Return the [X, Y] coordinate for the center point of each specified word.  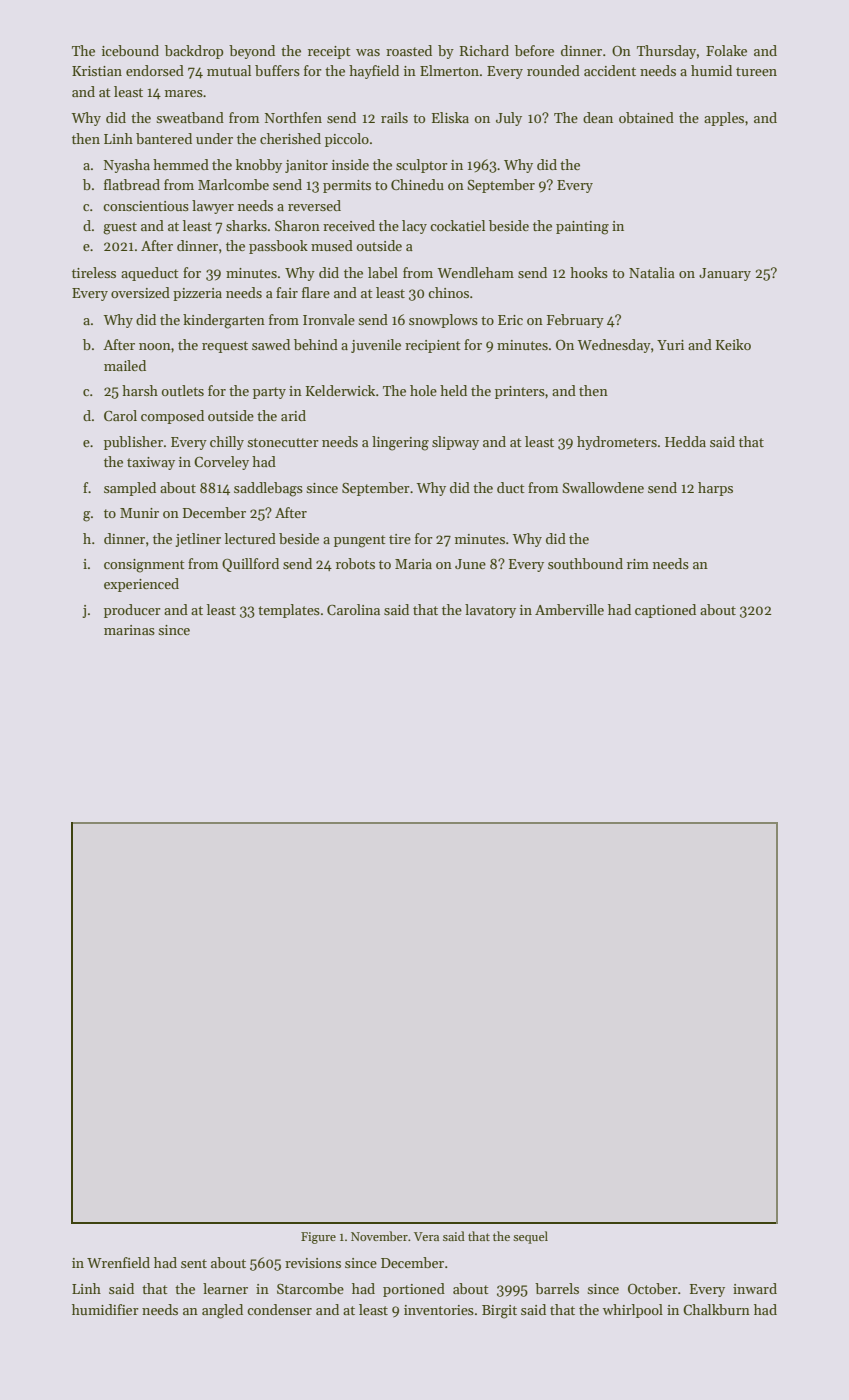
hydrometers [617, 443]
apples [724, 119]
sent [194, 1263]
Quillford [250, 565]
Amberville [569, 609]
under [214, 138]
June [470, 564]
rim [638, 564]
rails [394, 117]
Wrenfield [118, 1262]
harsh [140, 390]
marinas [129, 630]
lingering [400, 443]
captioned [665, 611]
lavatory [490, 611]
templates [289, 611]
